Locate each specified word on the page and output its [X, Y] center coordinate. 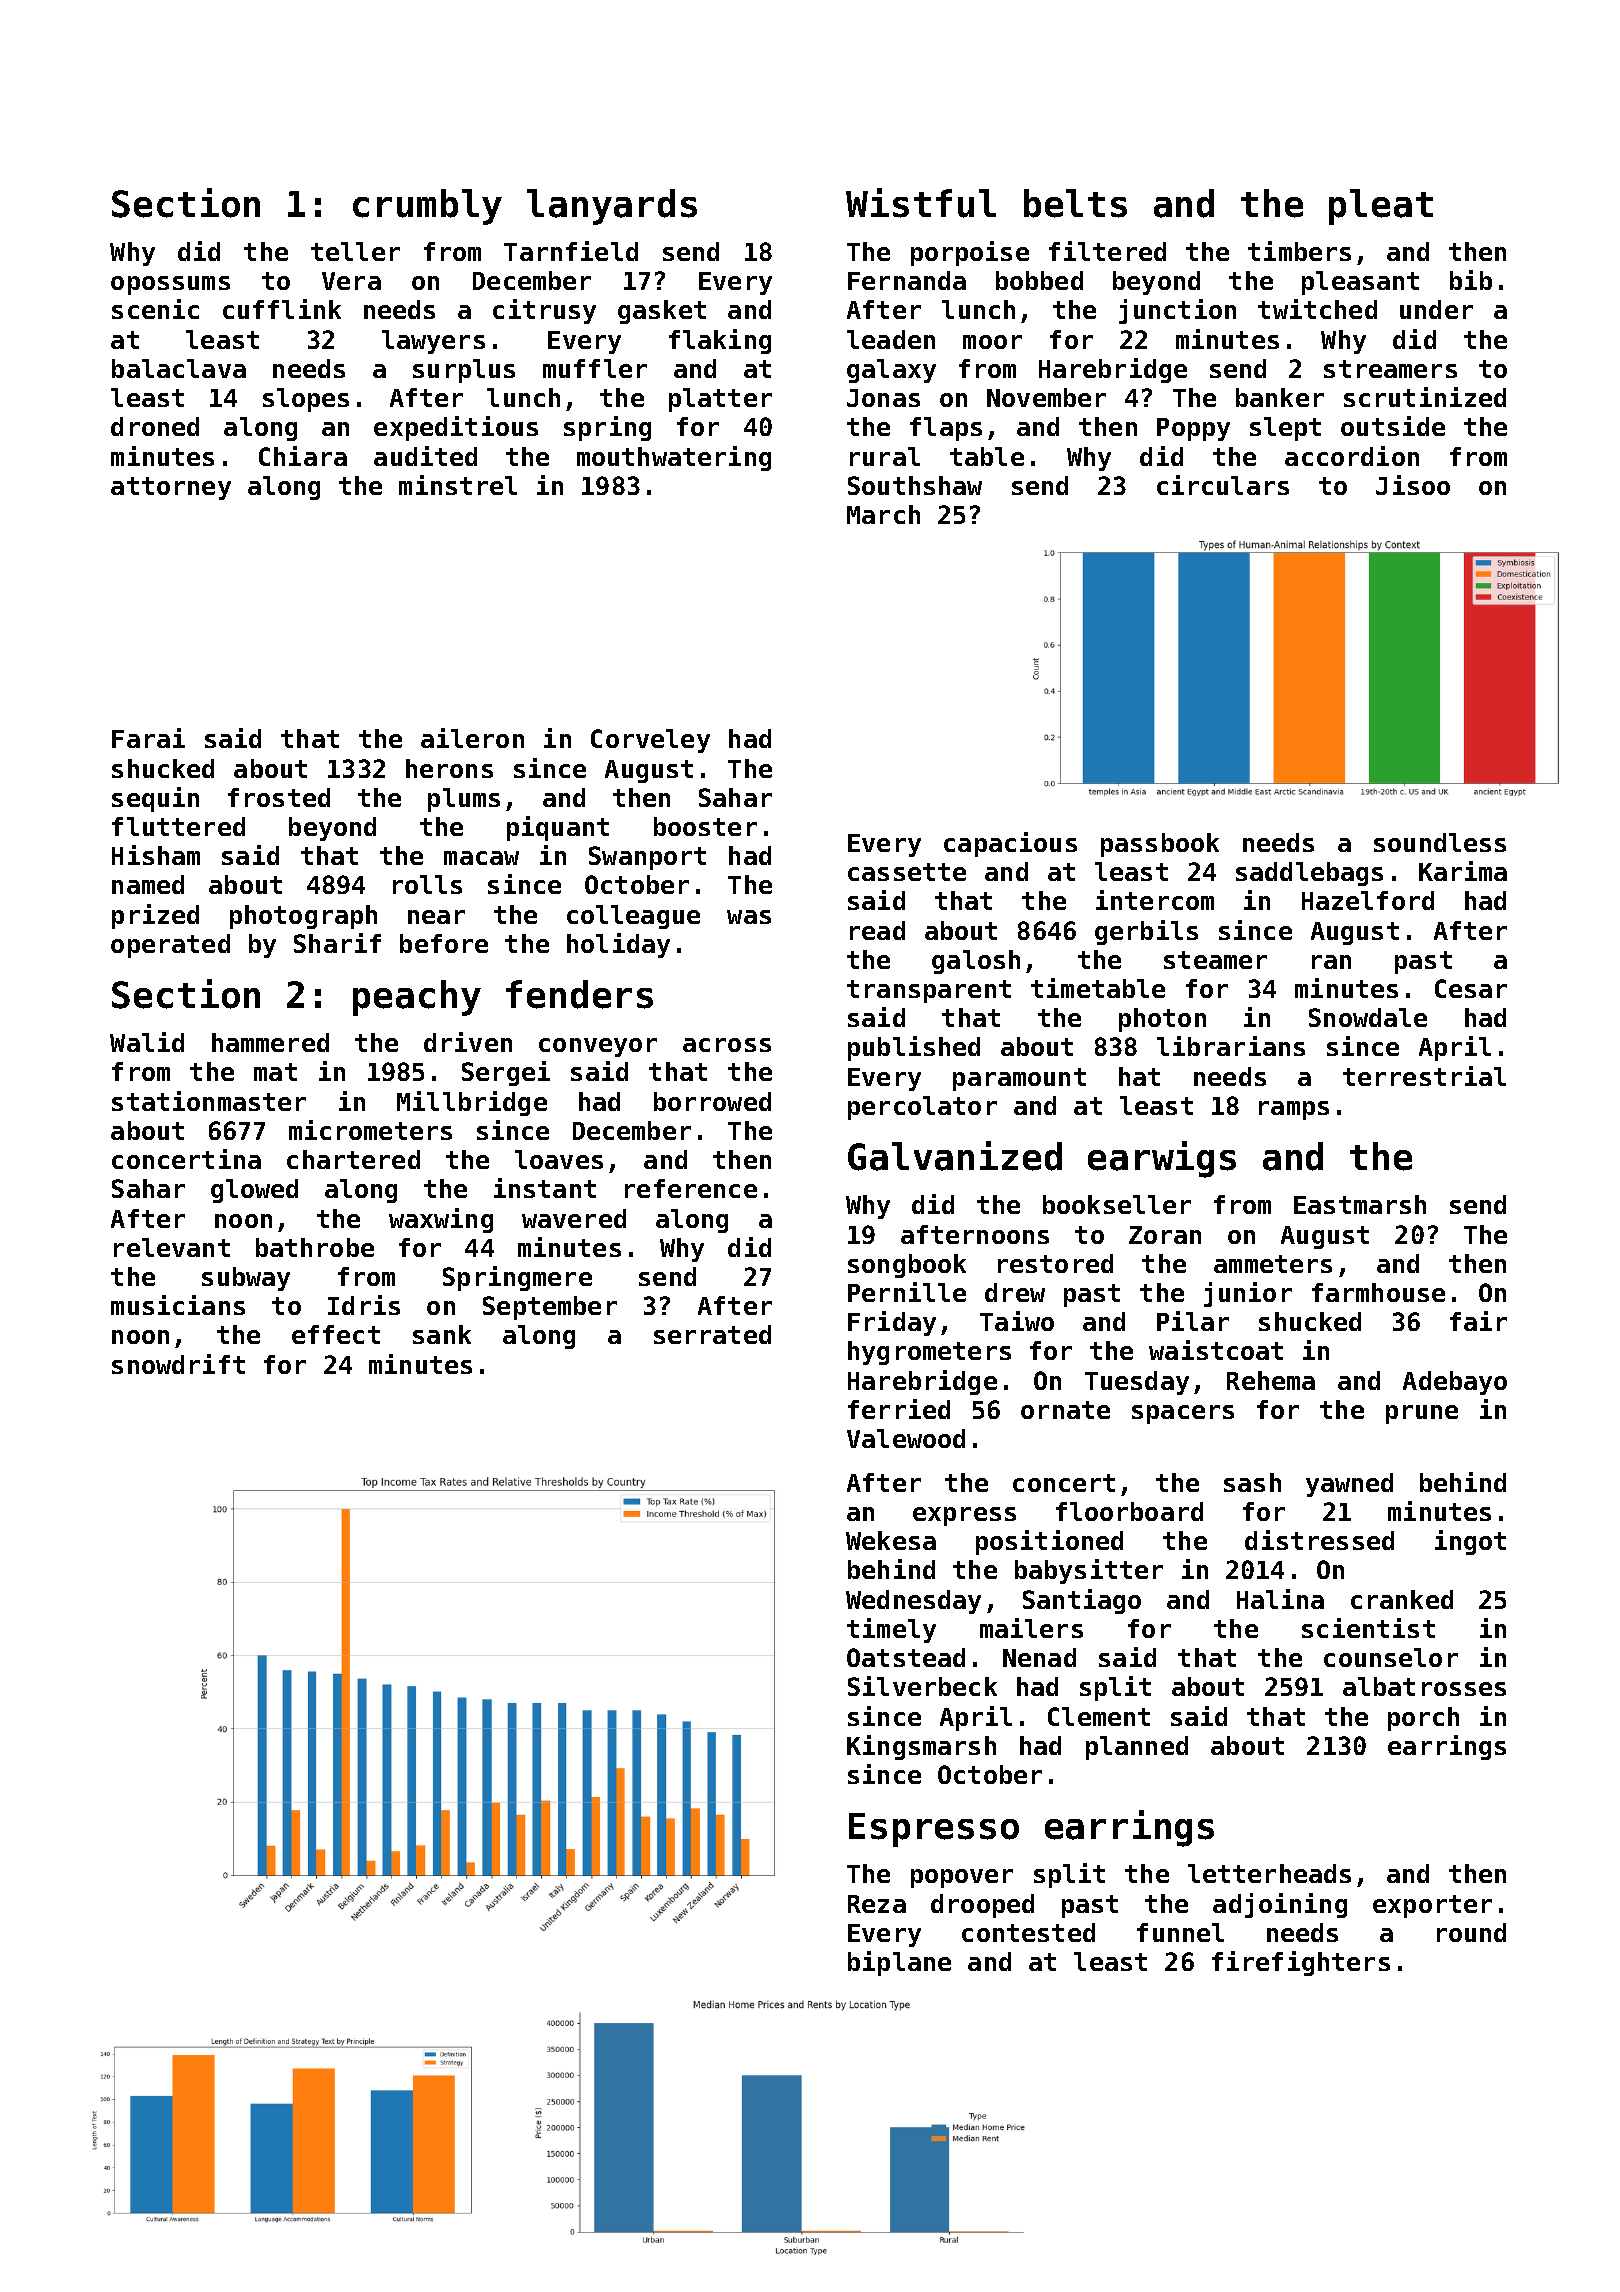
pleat [1381, 207]
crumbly [427, 207]
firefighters [1301, 1963]
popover [962, 1878]
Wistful [921, 203]
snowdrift [178, 1364]
